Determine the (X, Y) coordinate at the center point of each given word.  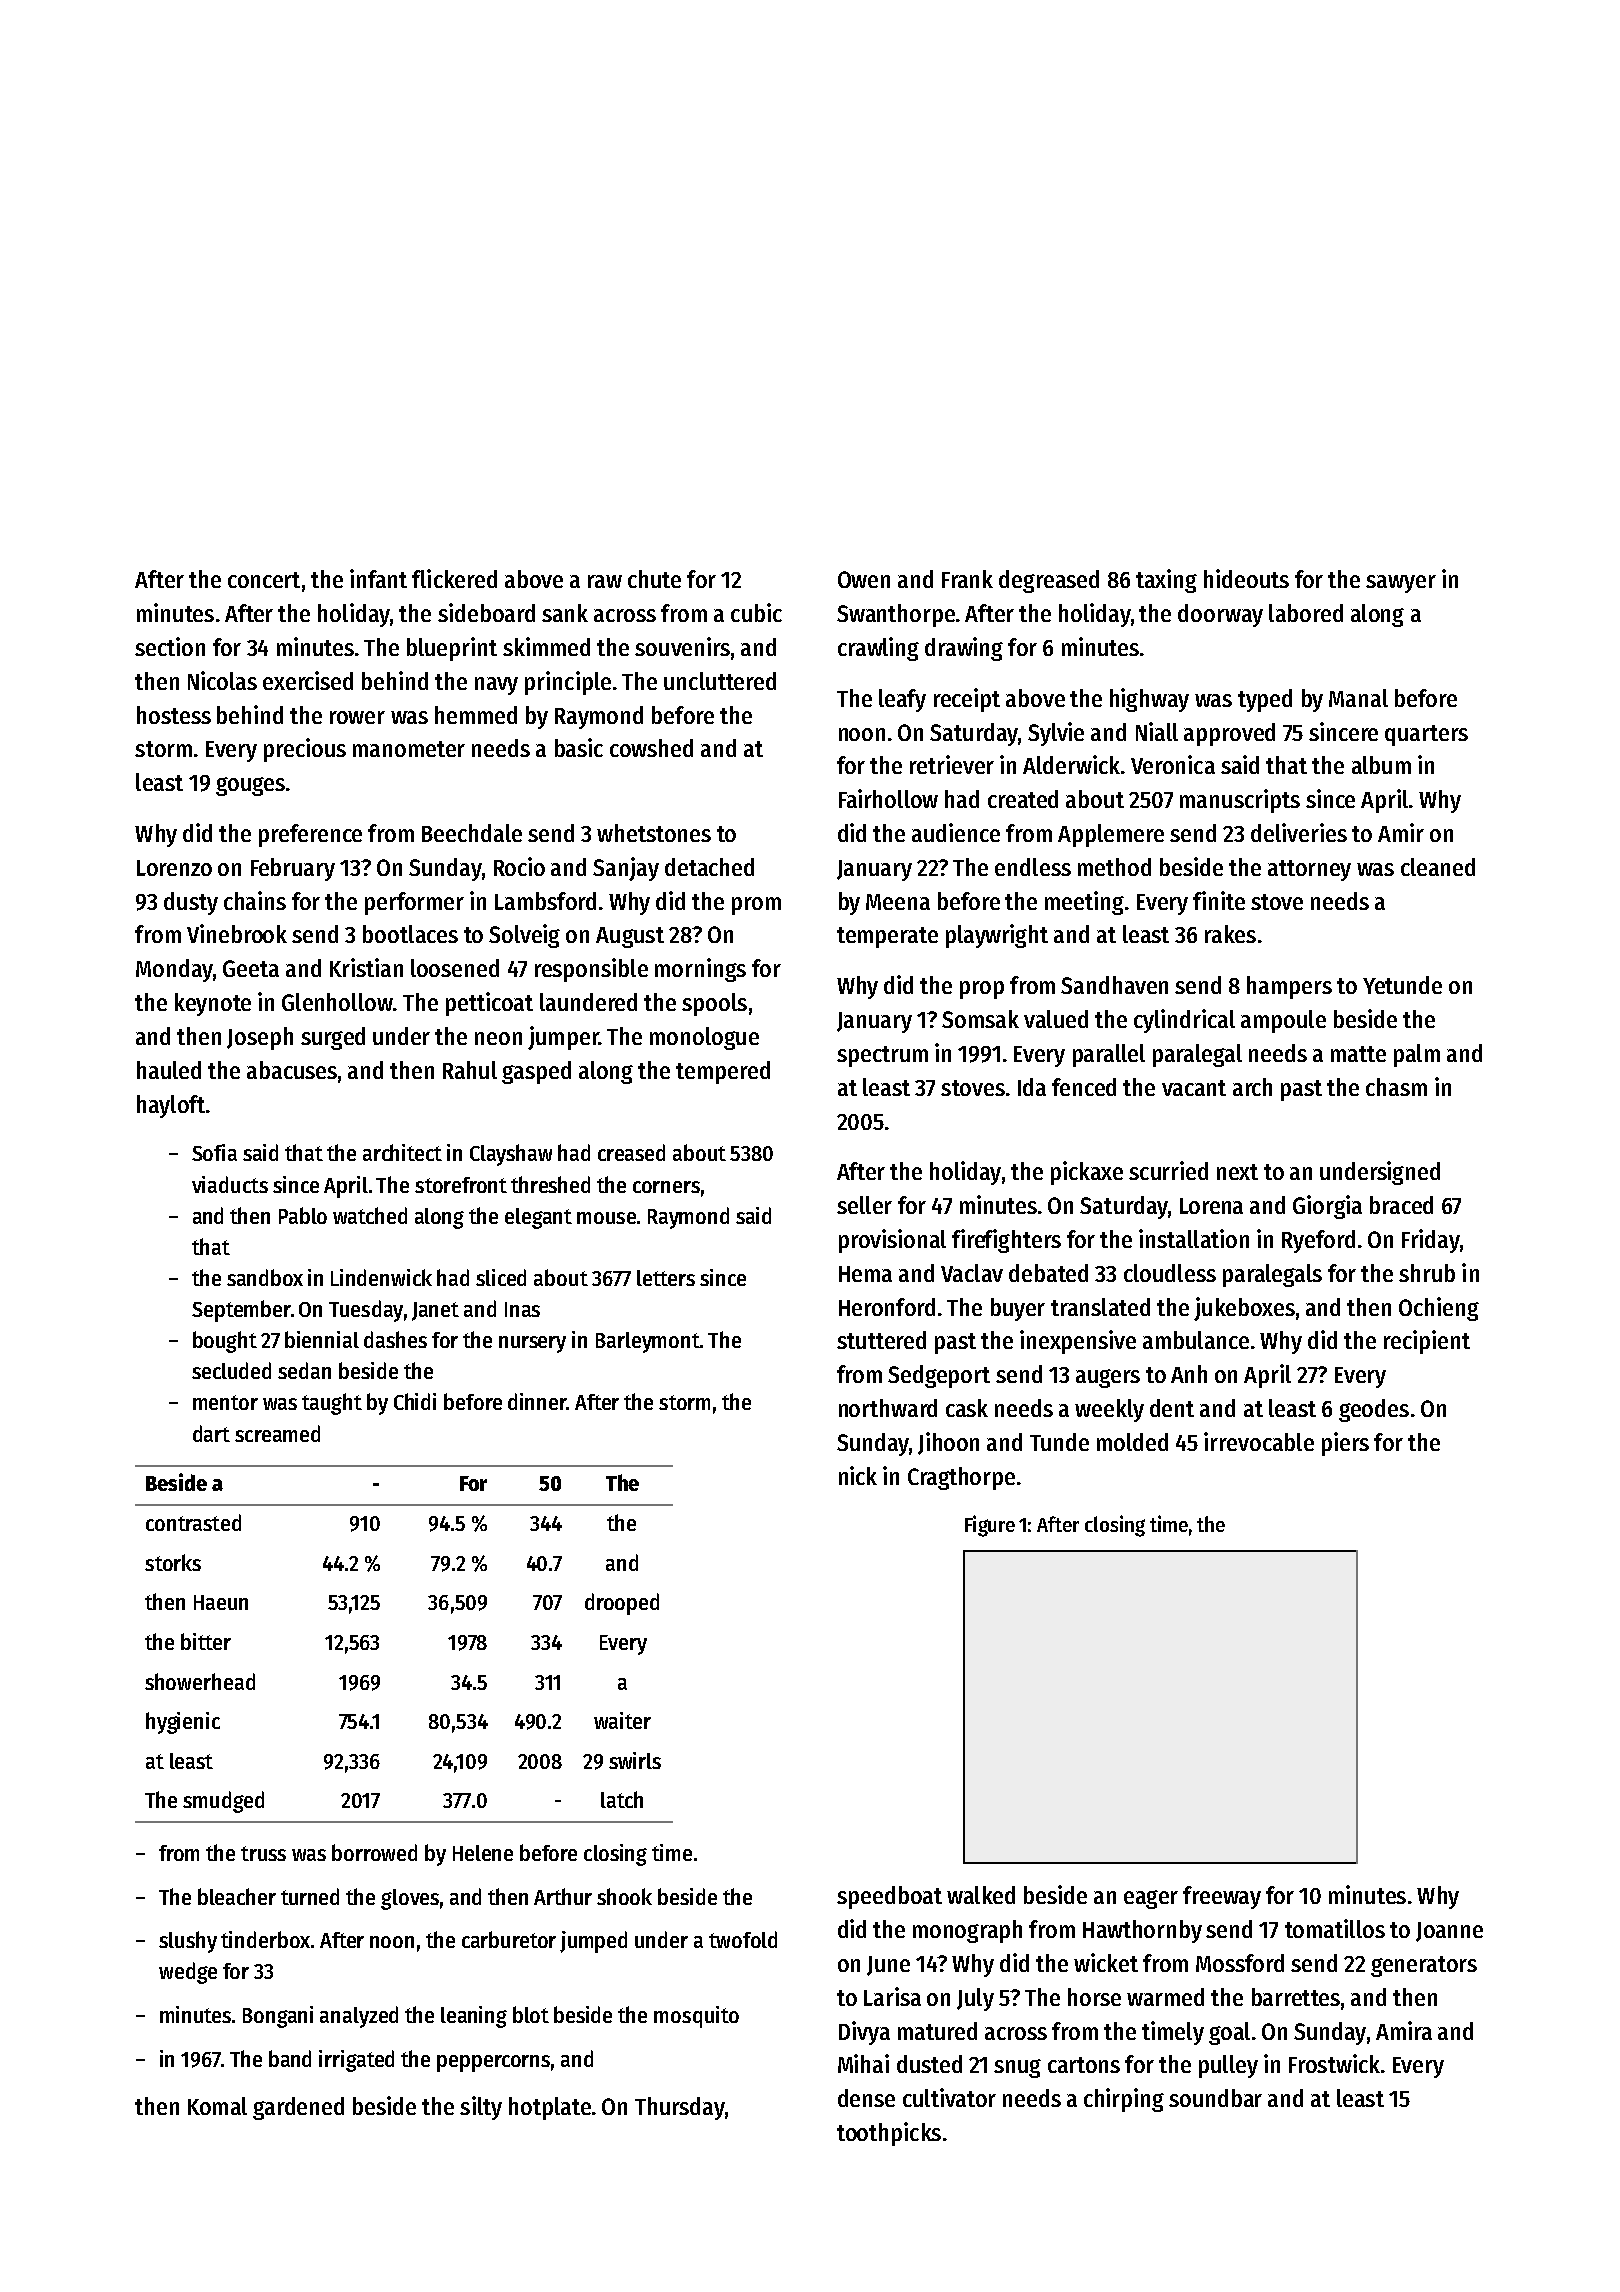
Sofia (214, 1152)
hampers (1289, 987)
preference (310, 835)
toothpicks (889, 2134)
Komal (217, 2106)
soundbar (1215, 2098)
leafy (902, 700)
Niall (1157, 731)
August (630, 937)
